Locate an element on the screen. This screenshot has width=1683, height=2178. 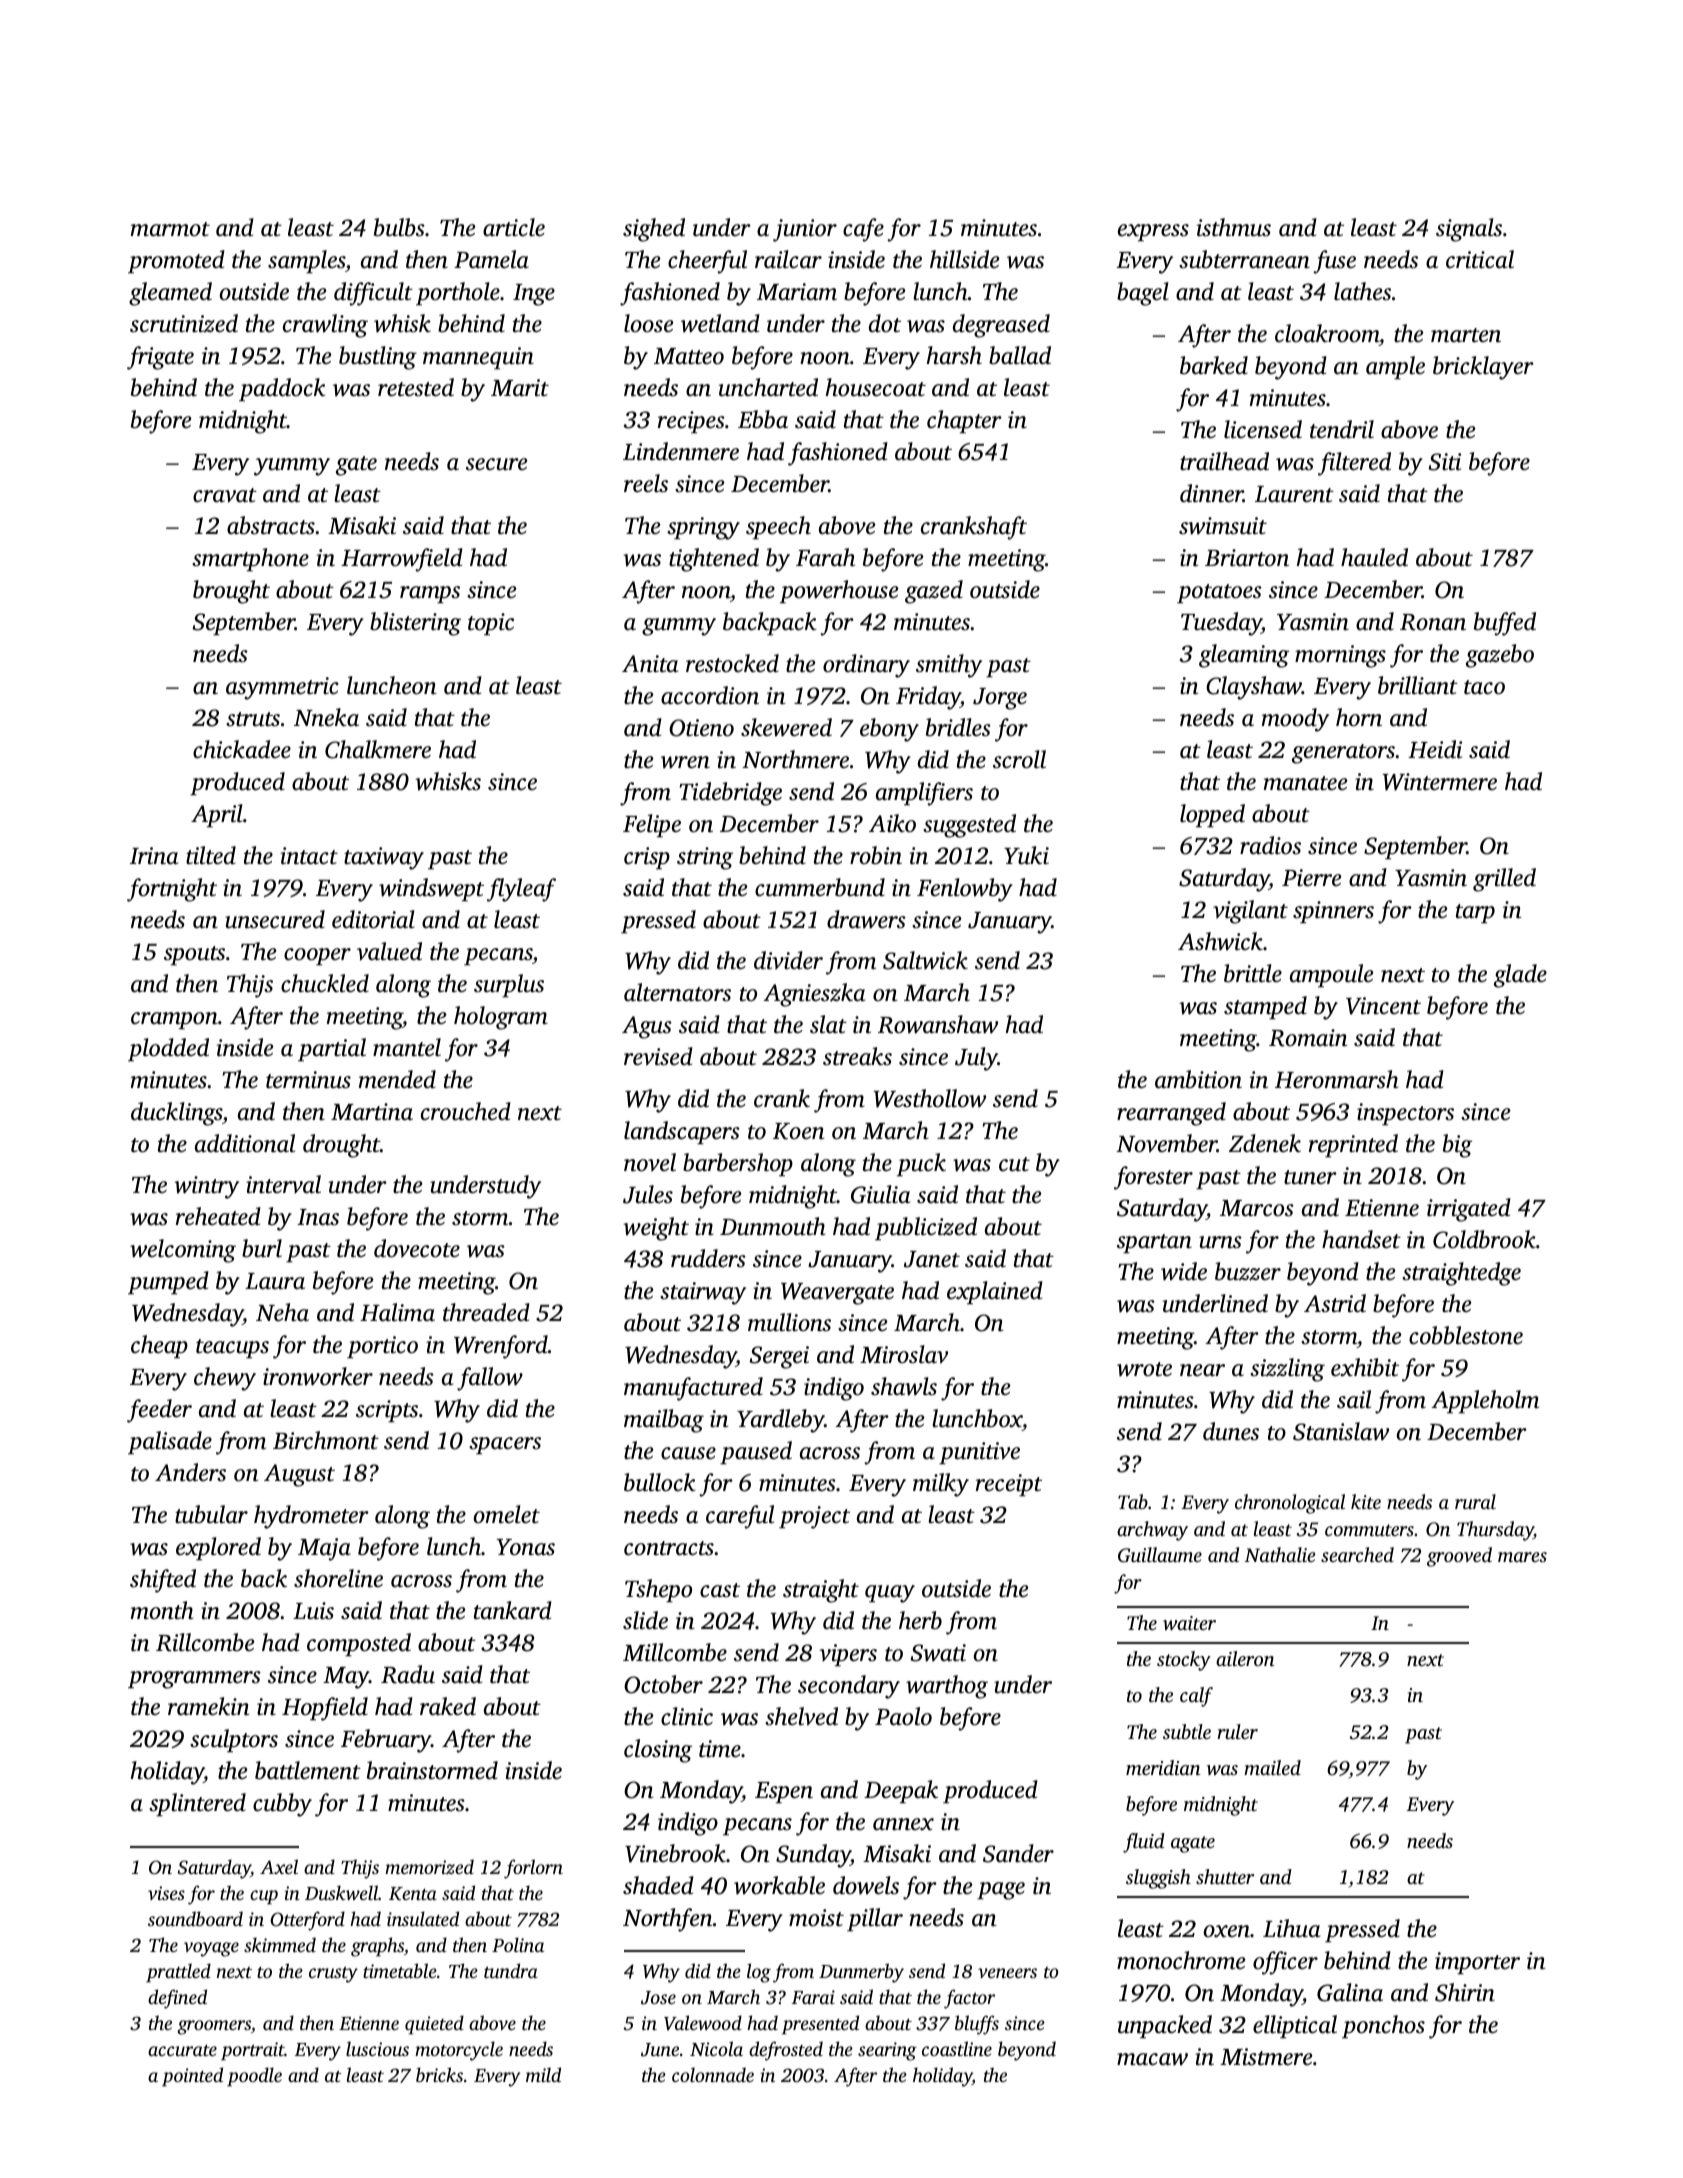
paddock is located at coordinates (282, 390).
